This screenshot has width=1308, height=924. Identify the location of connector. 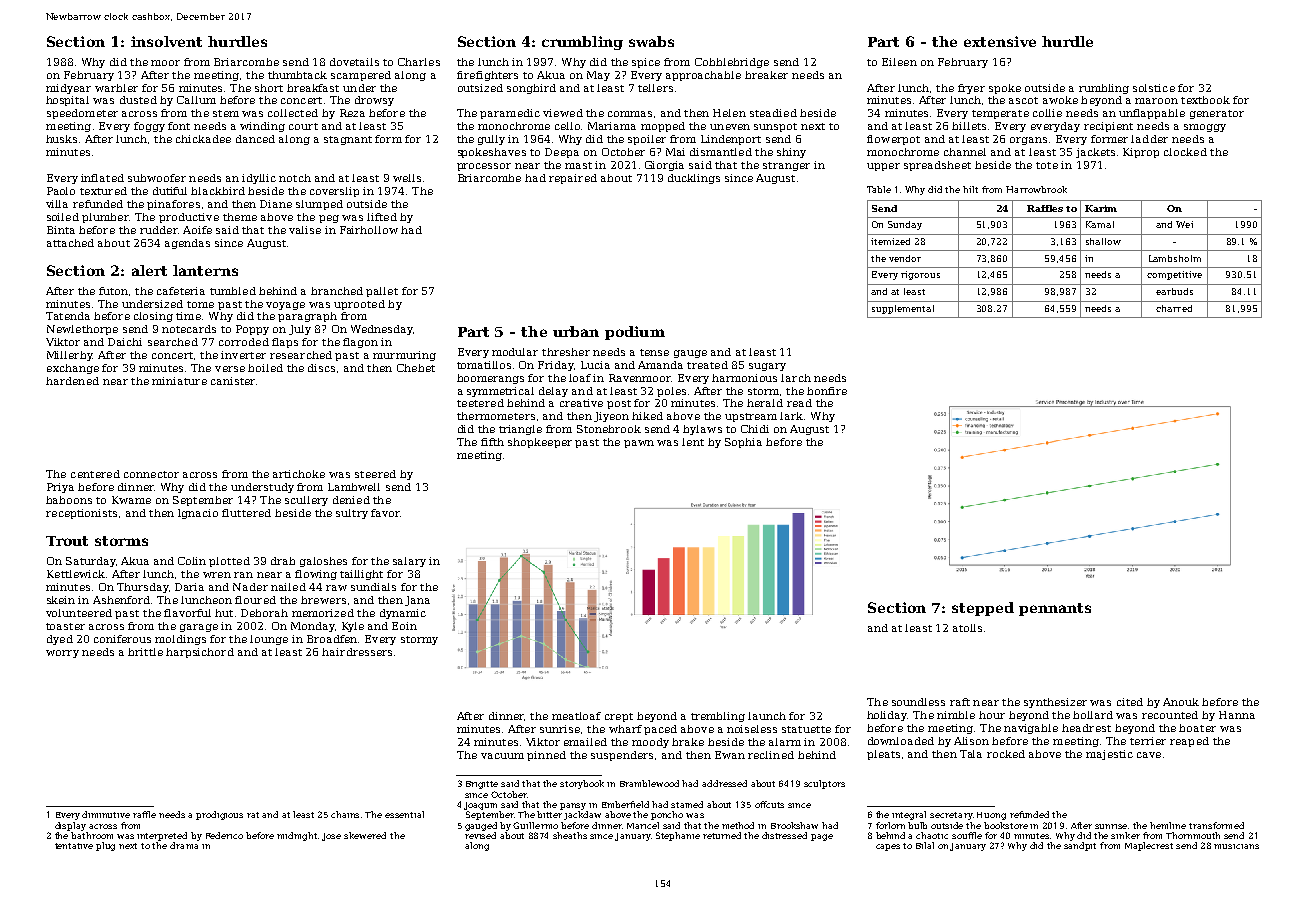
(151, 474).
